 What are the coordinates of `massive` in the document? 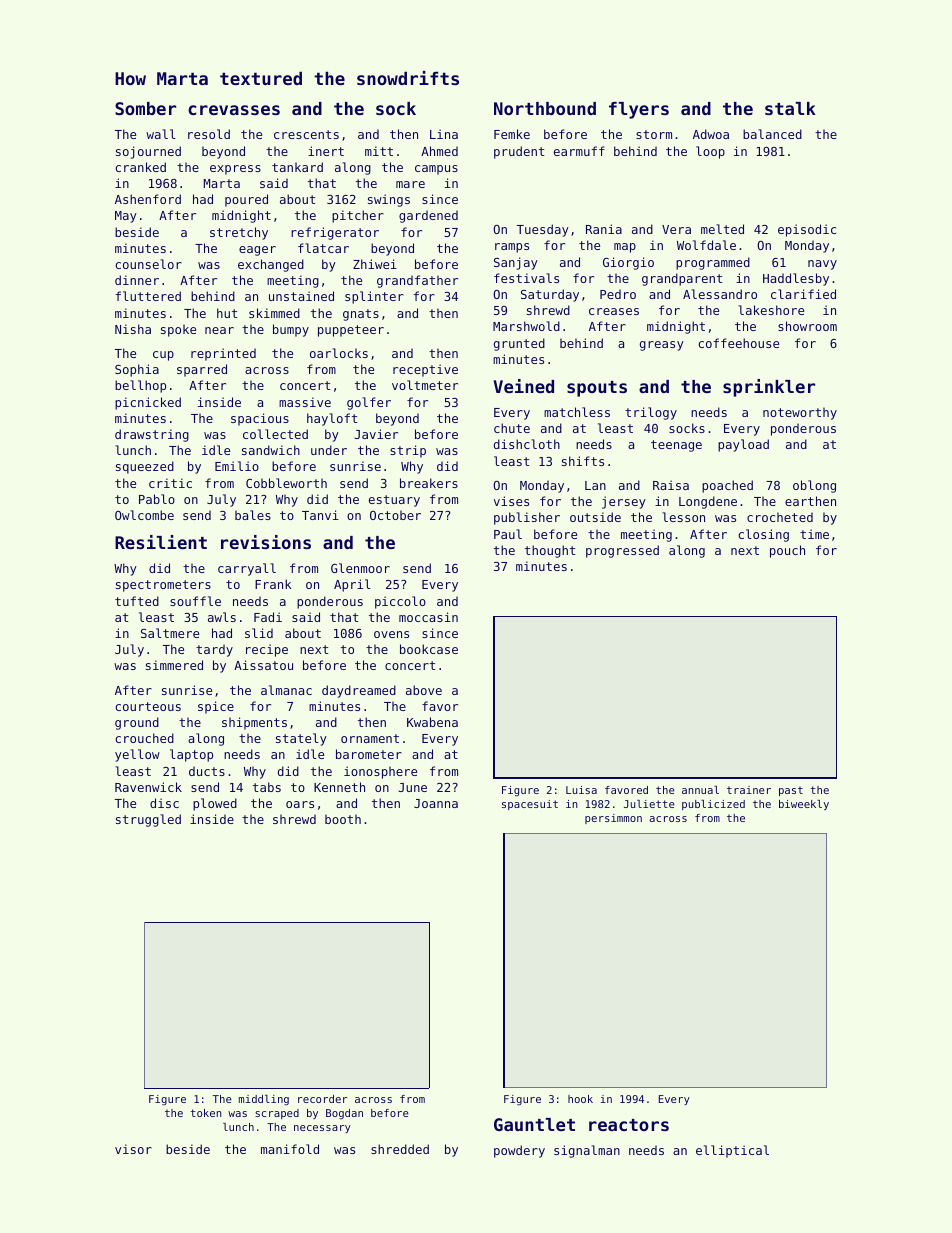 It's located at (305, 402).
